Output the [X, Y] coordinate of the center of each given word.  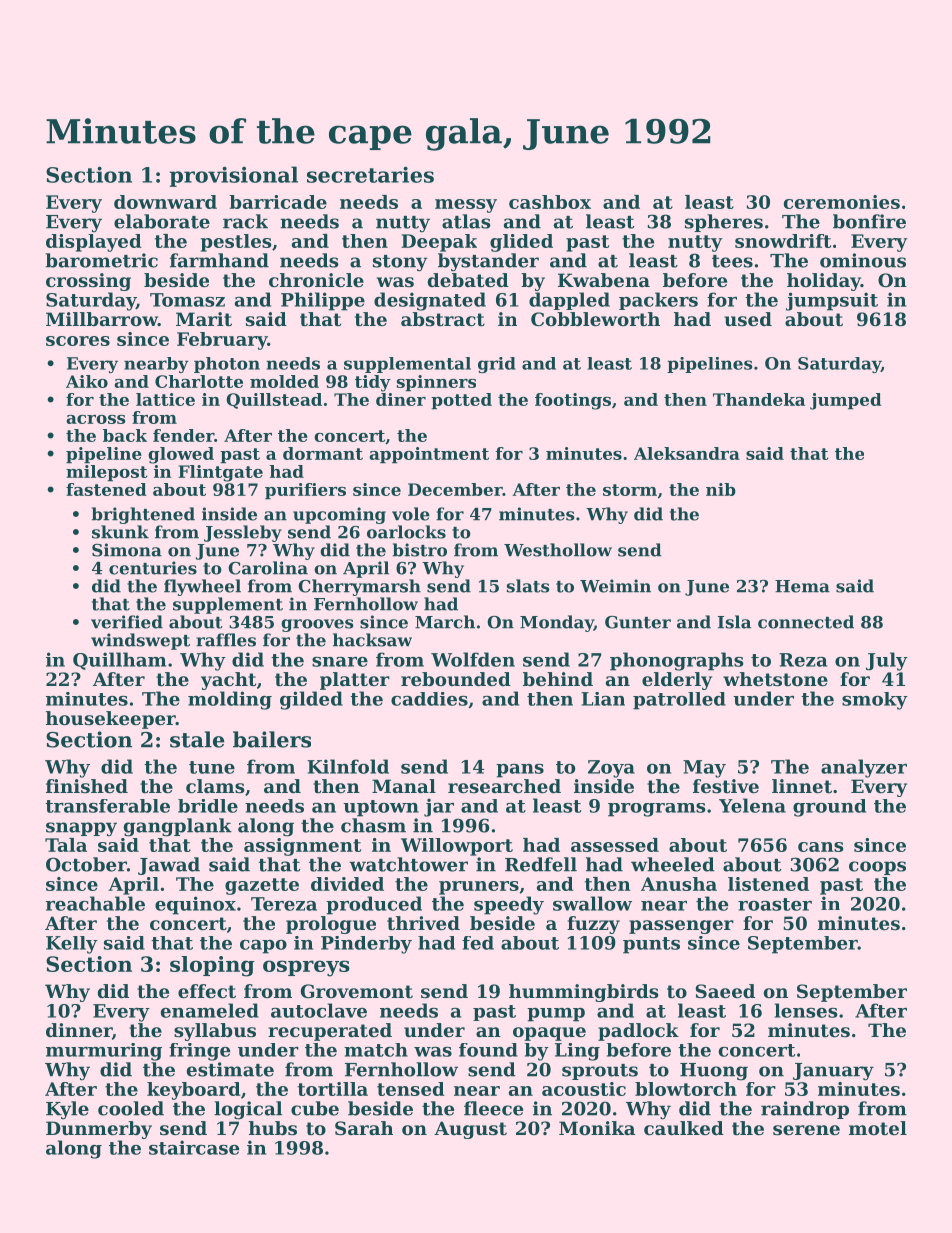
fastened [106, 489]
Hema [802, 586]
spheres [724, 223]
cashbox [550, 202]
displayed [94, 243]
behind [558, 679]
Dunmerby [99, 1130]
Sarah [364, 1128]
